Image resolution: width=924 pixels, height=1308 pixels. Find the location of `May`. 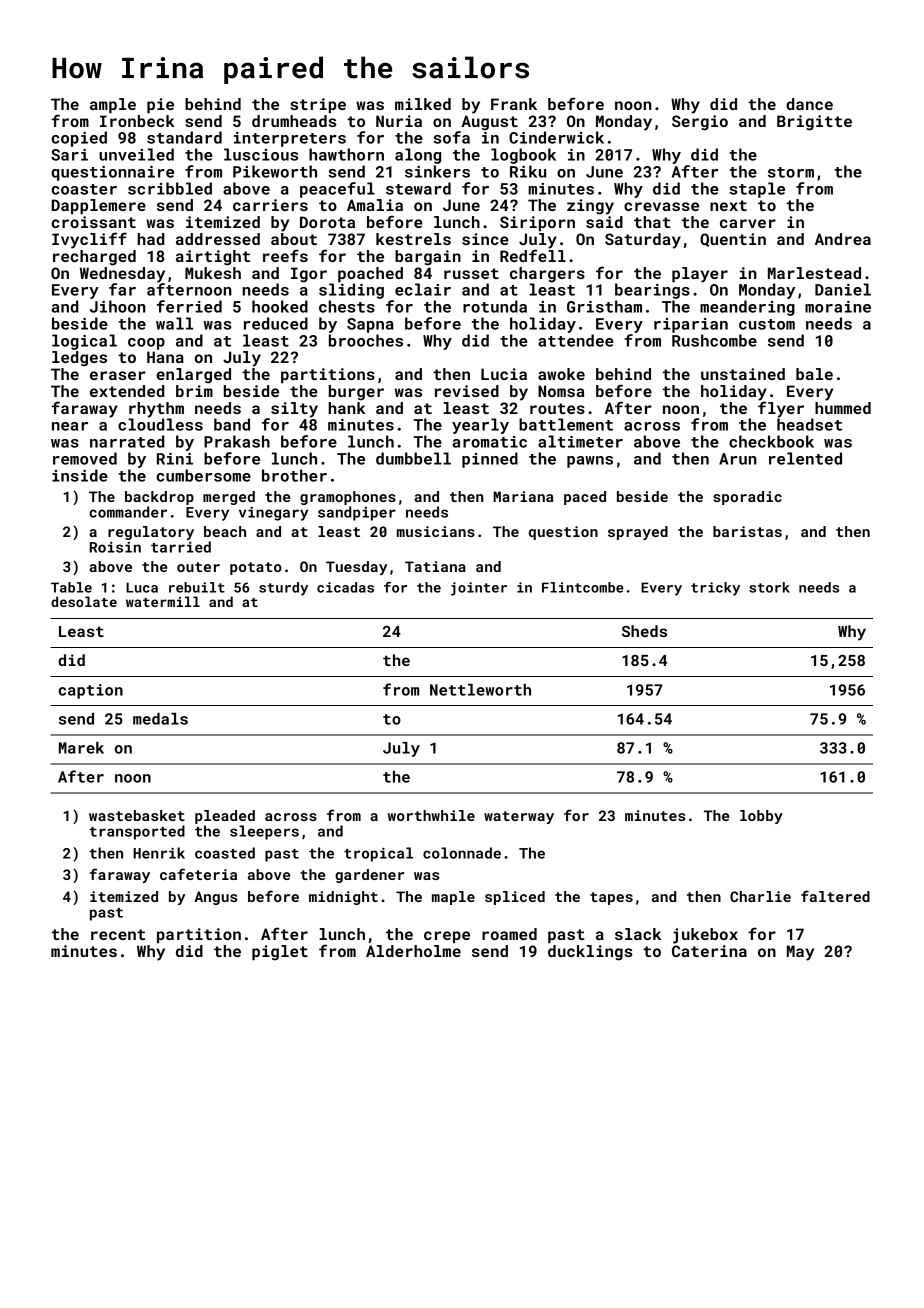

May is located at coordinates (800, 953).
